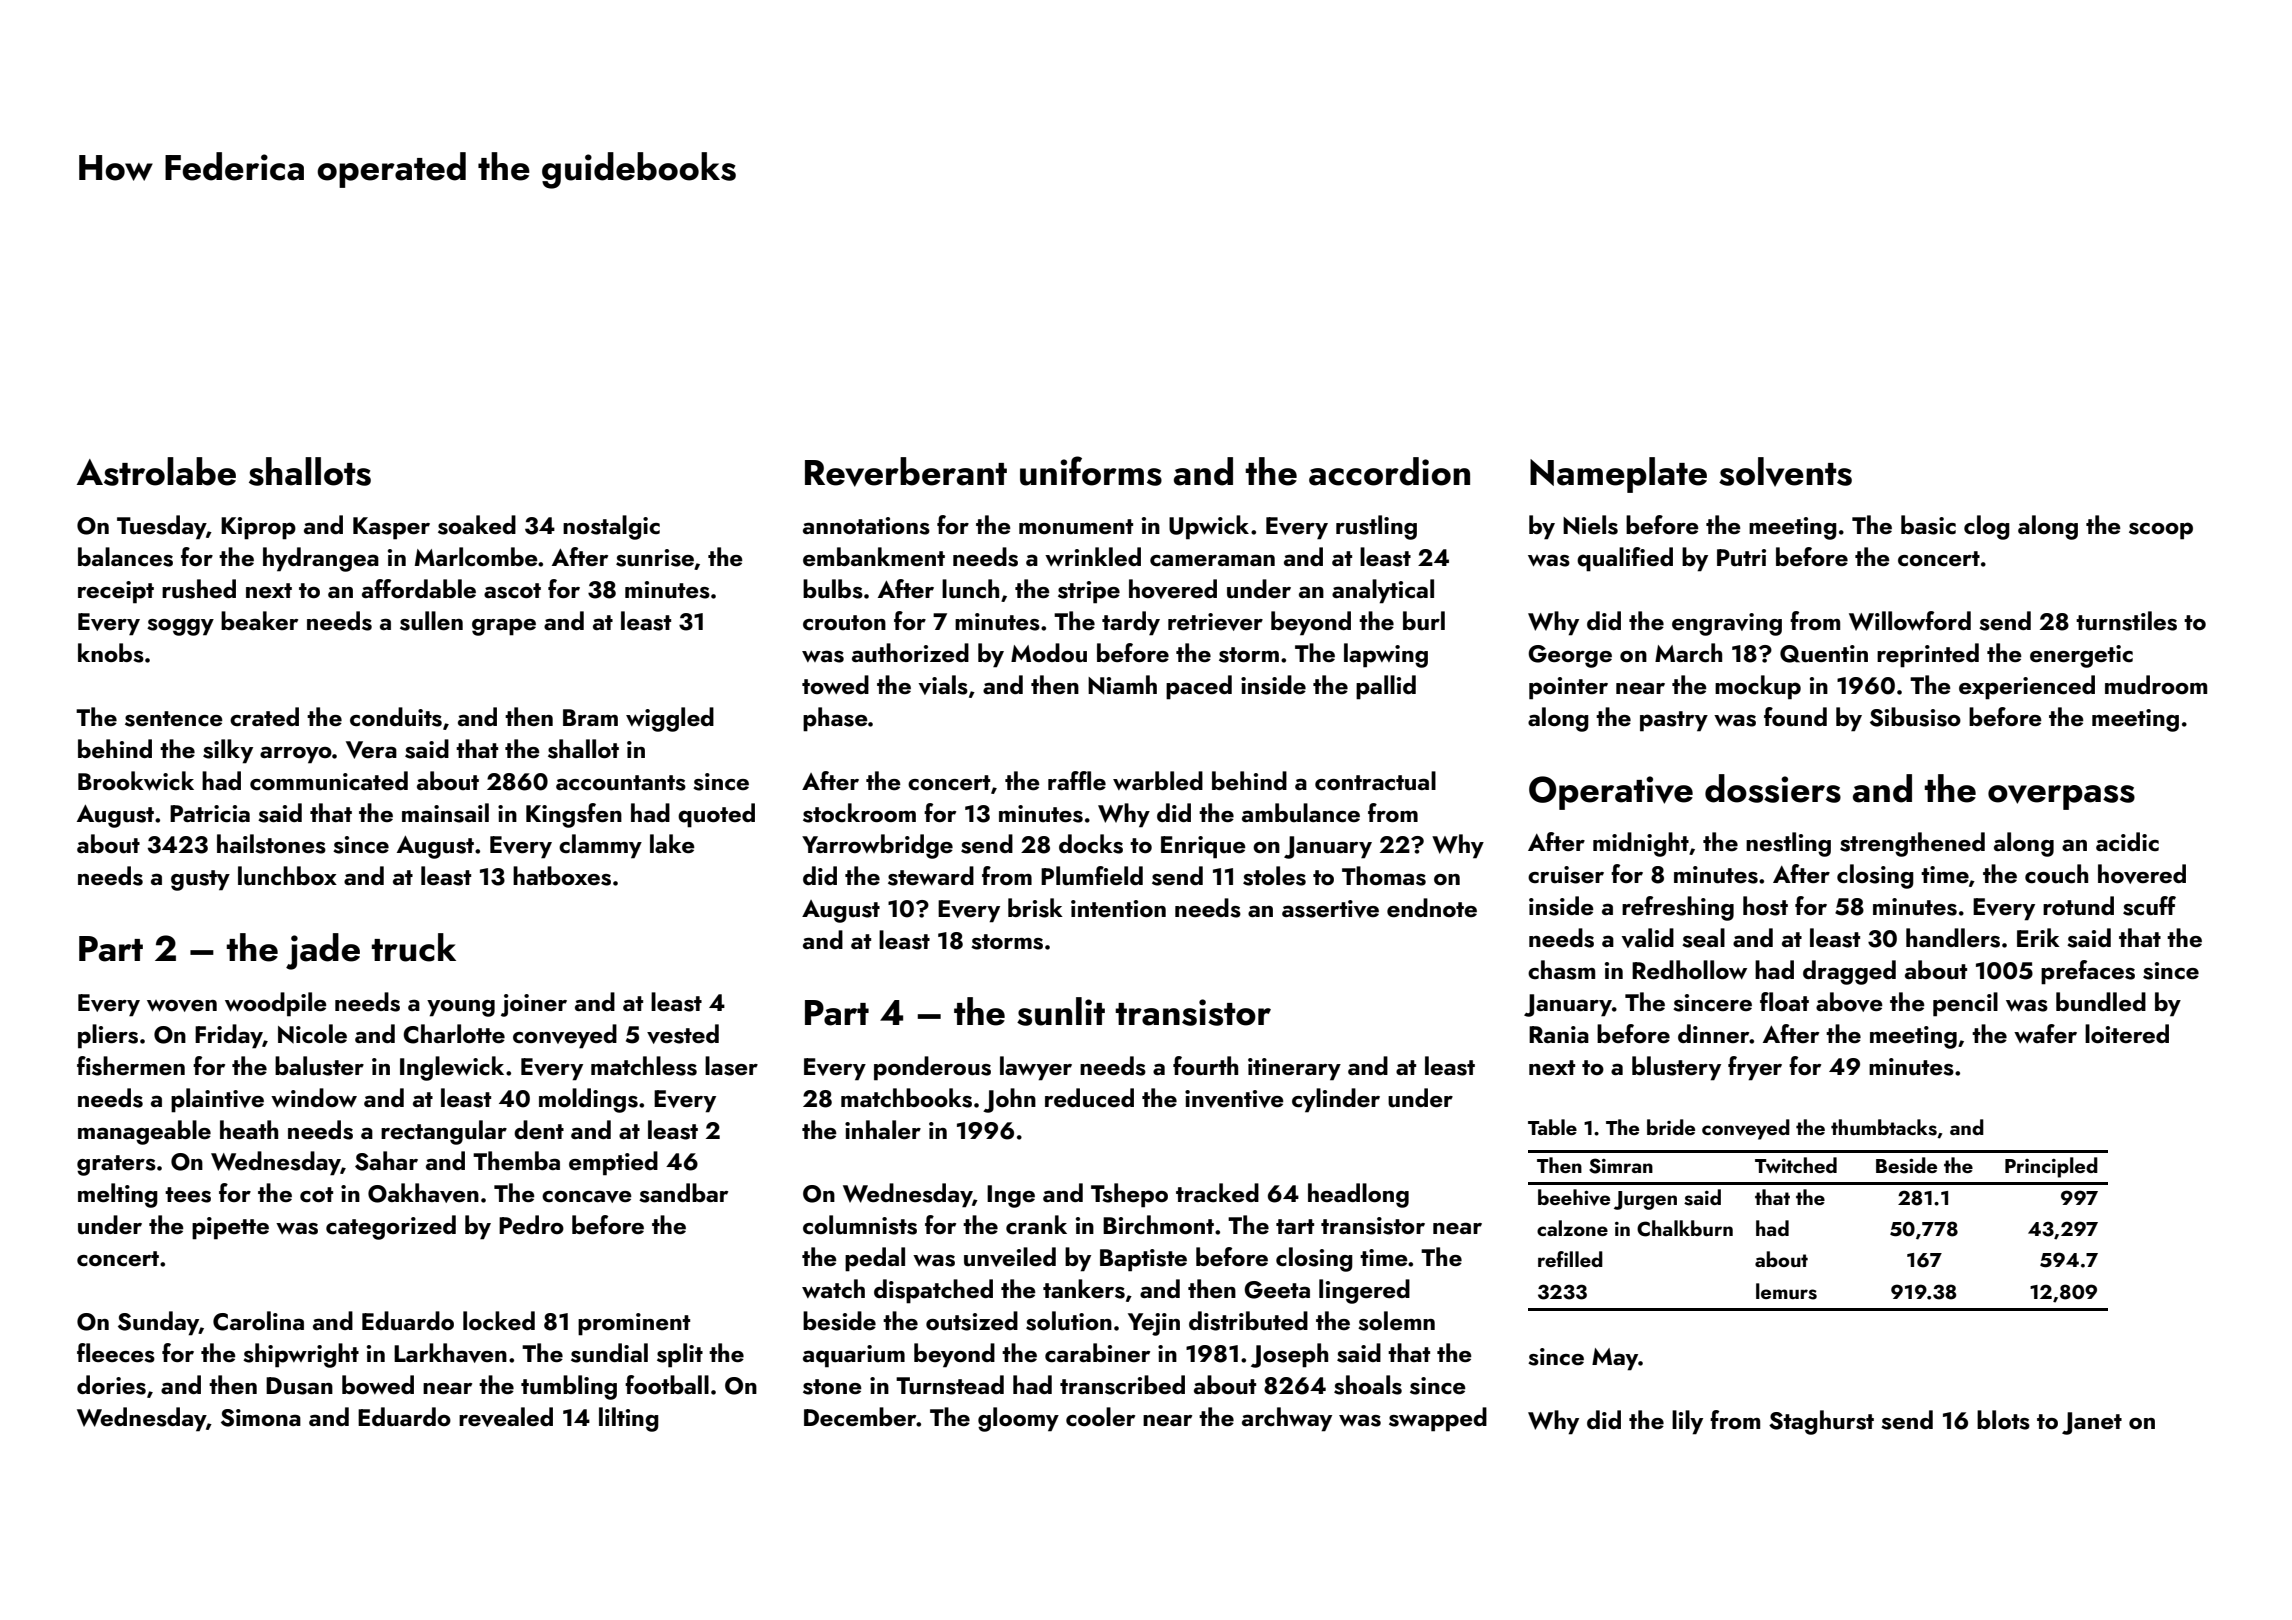 This document has width=2292, height=1620. What do you see at coordinates (1089, 592) in the document?
I see `stripe` at bounding box center [1089, 592].
